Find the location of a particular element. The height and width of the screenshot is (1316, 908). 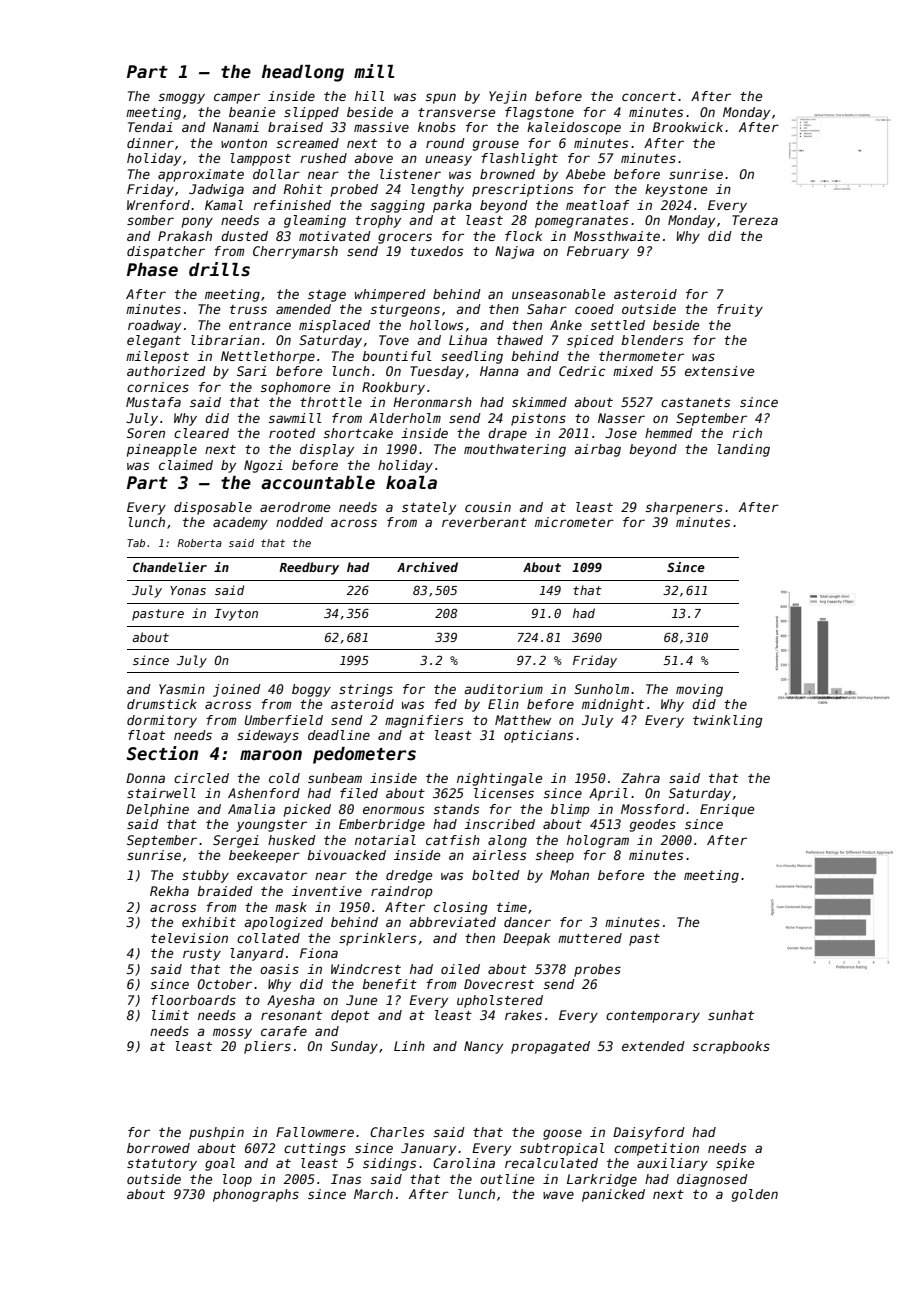

drumstick is located at coordinates (162, 704).
